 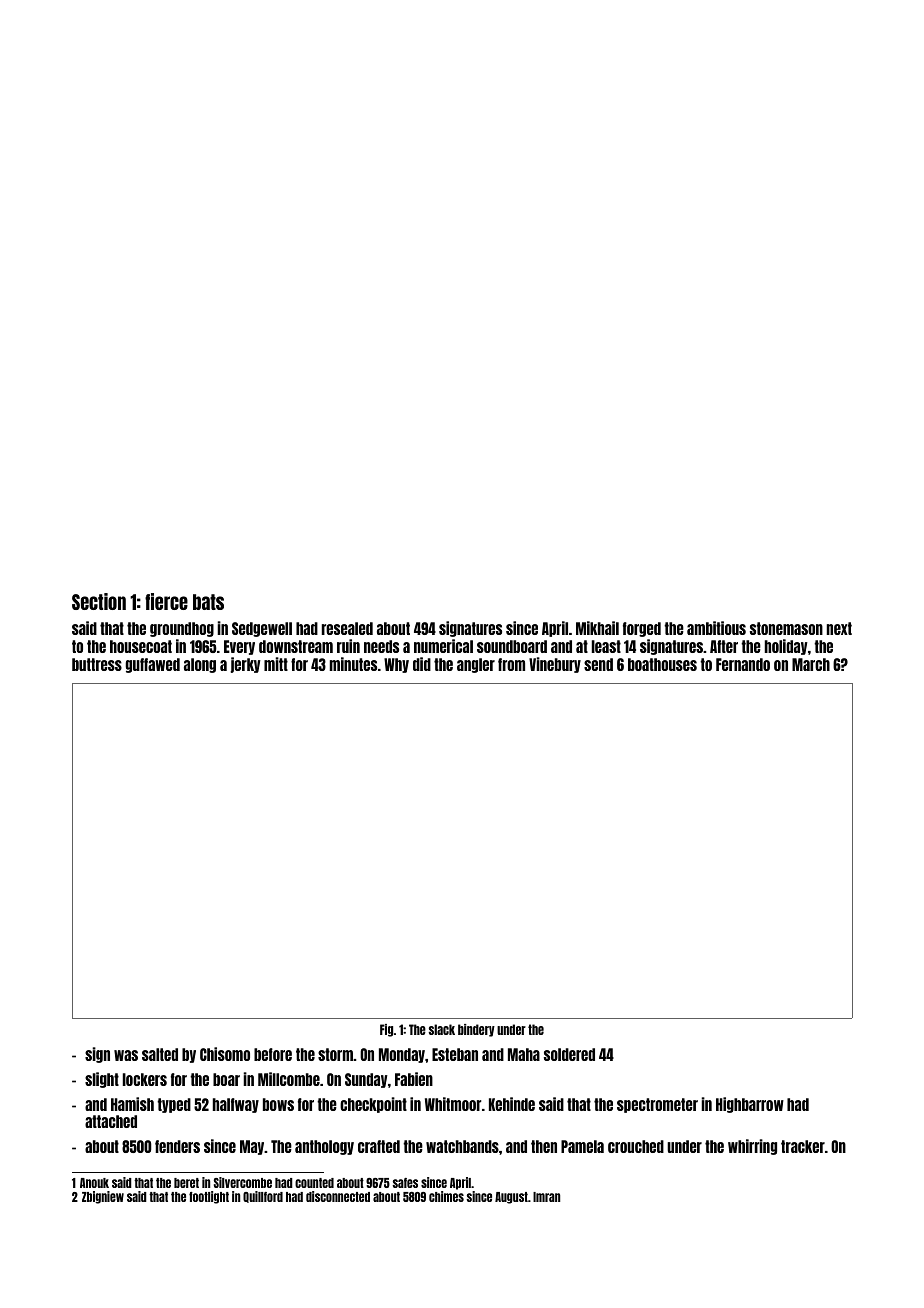 I want to click on Mikhail, so click(x=597, y=628).
